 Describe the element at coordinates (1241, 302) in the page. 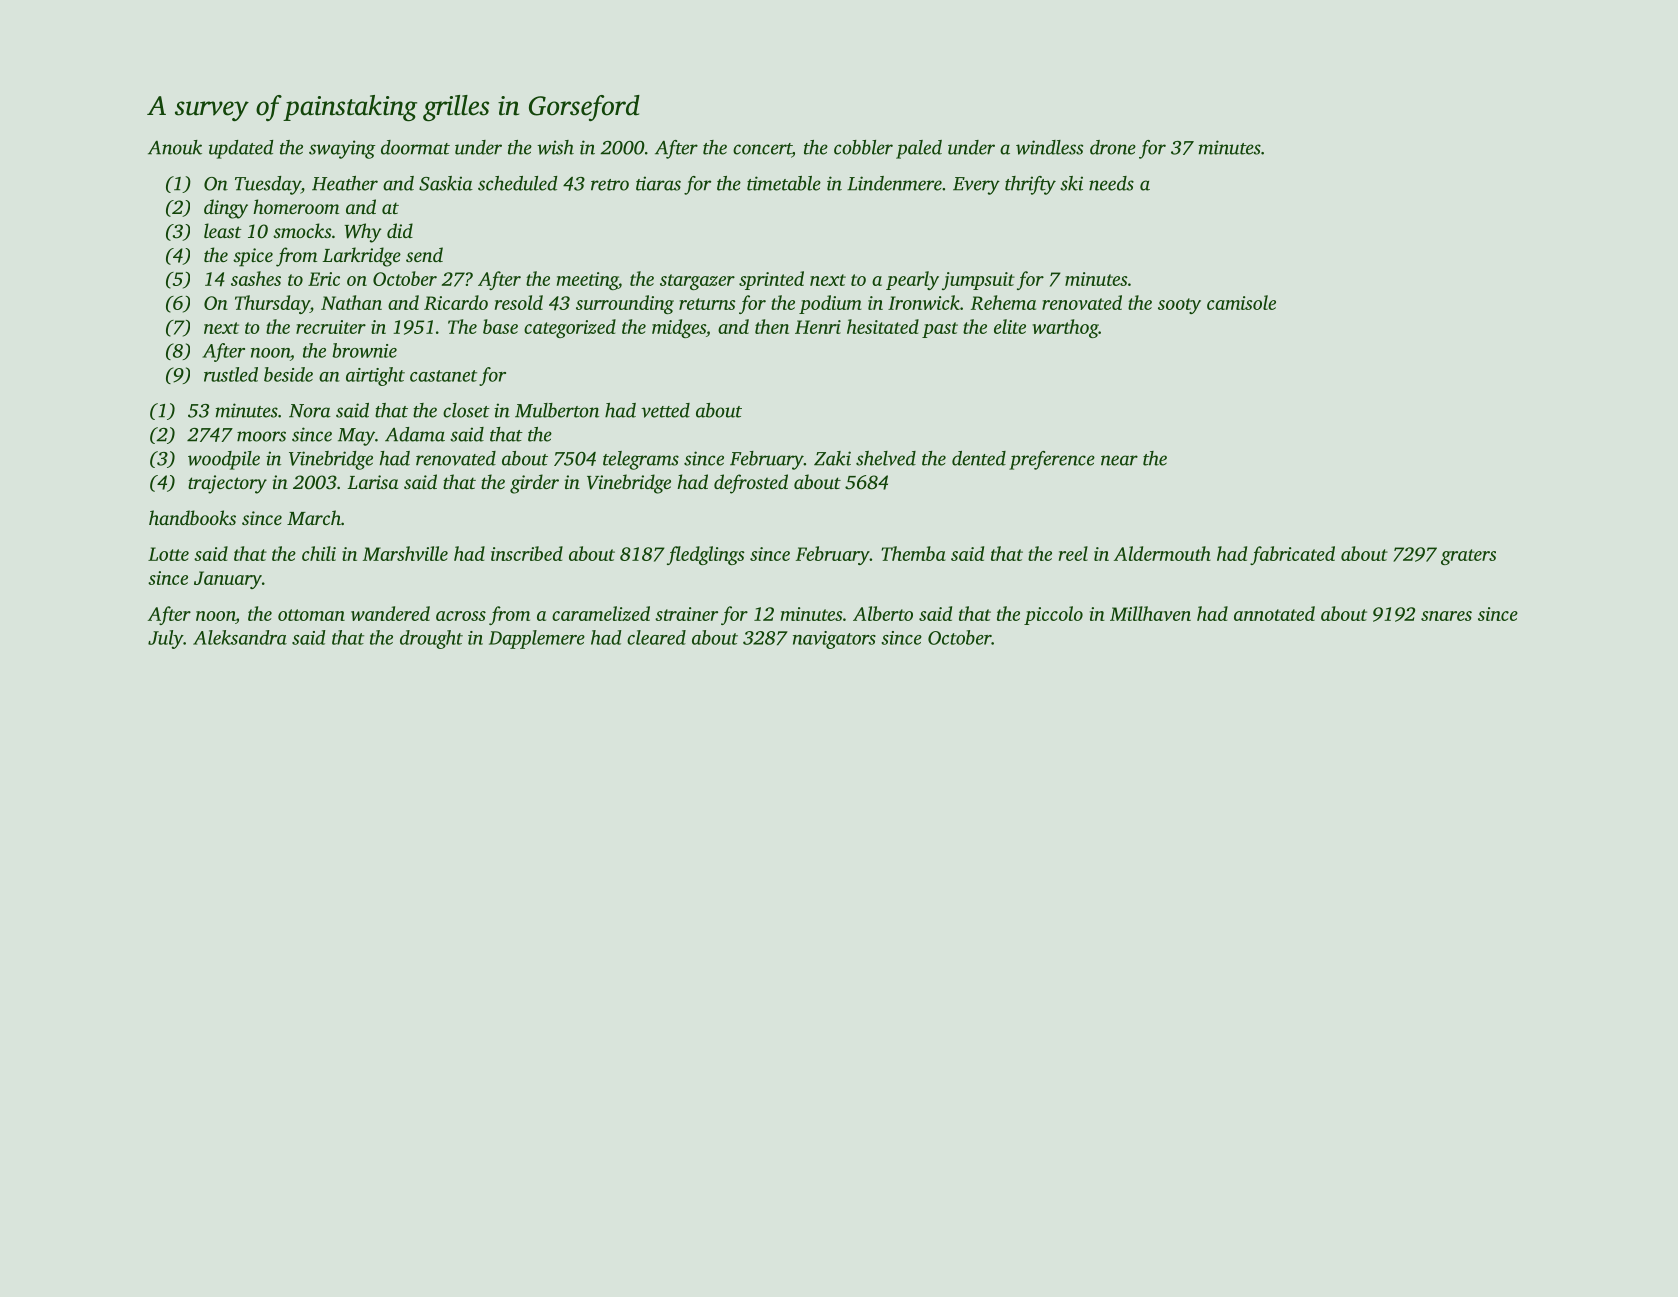

I see `camisole` at that location.
